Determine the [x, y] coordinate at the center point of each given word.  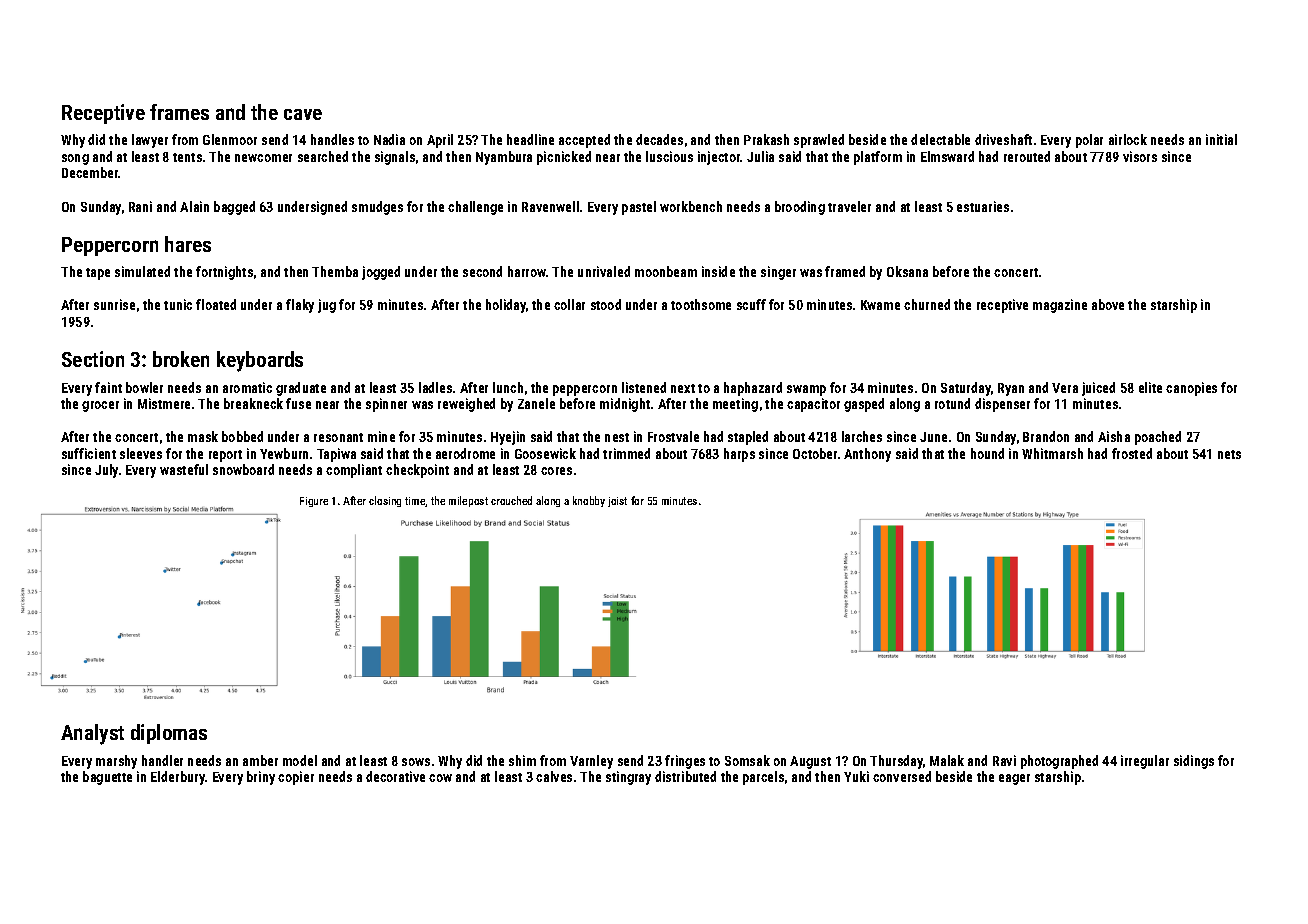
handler [162, 760]
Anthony [867, 455]
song [75, 159]
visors [1140, 156]
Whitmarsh [1052, 453]
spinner [386, 405]
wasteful [184, 469]
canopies [1191, 389]
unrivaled [604, 271]
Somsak [747, 760]
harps [739, 455]
